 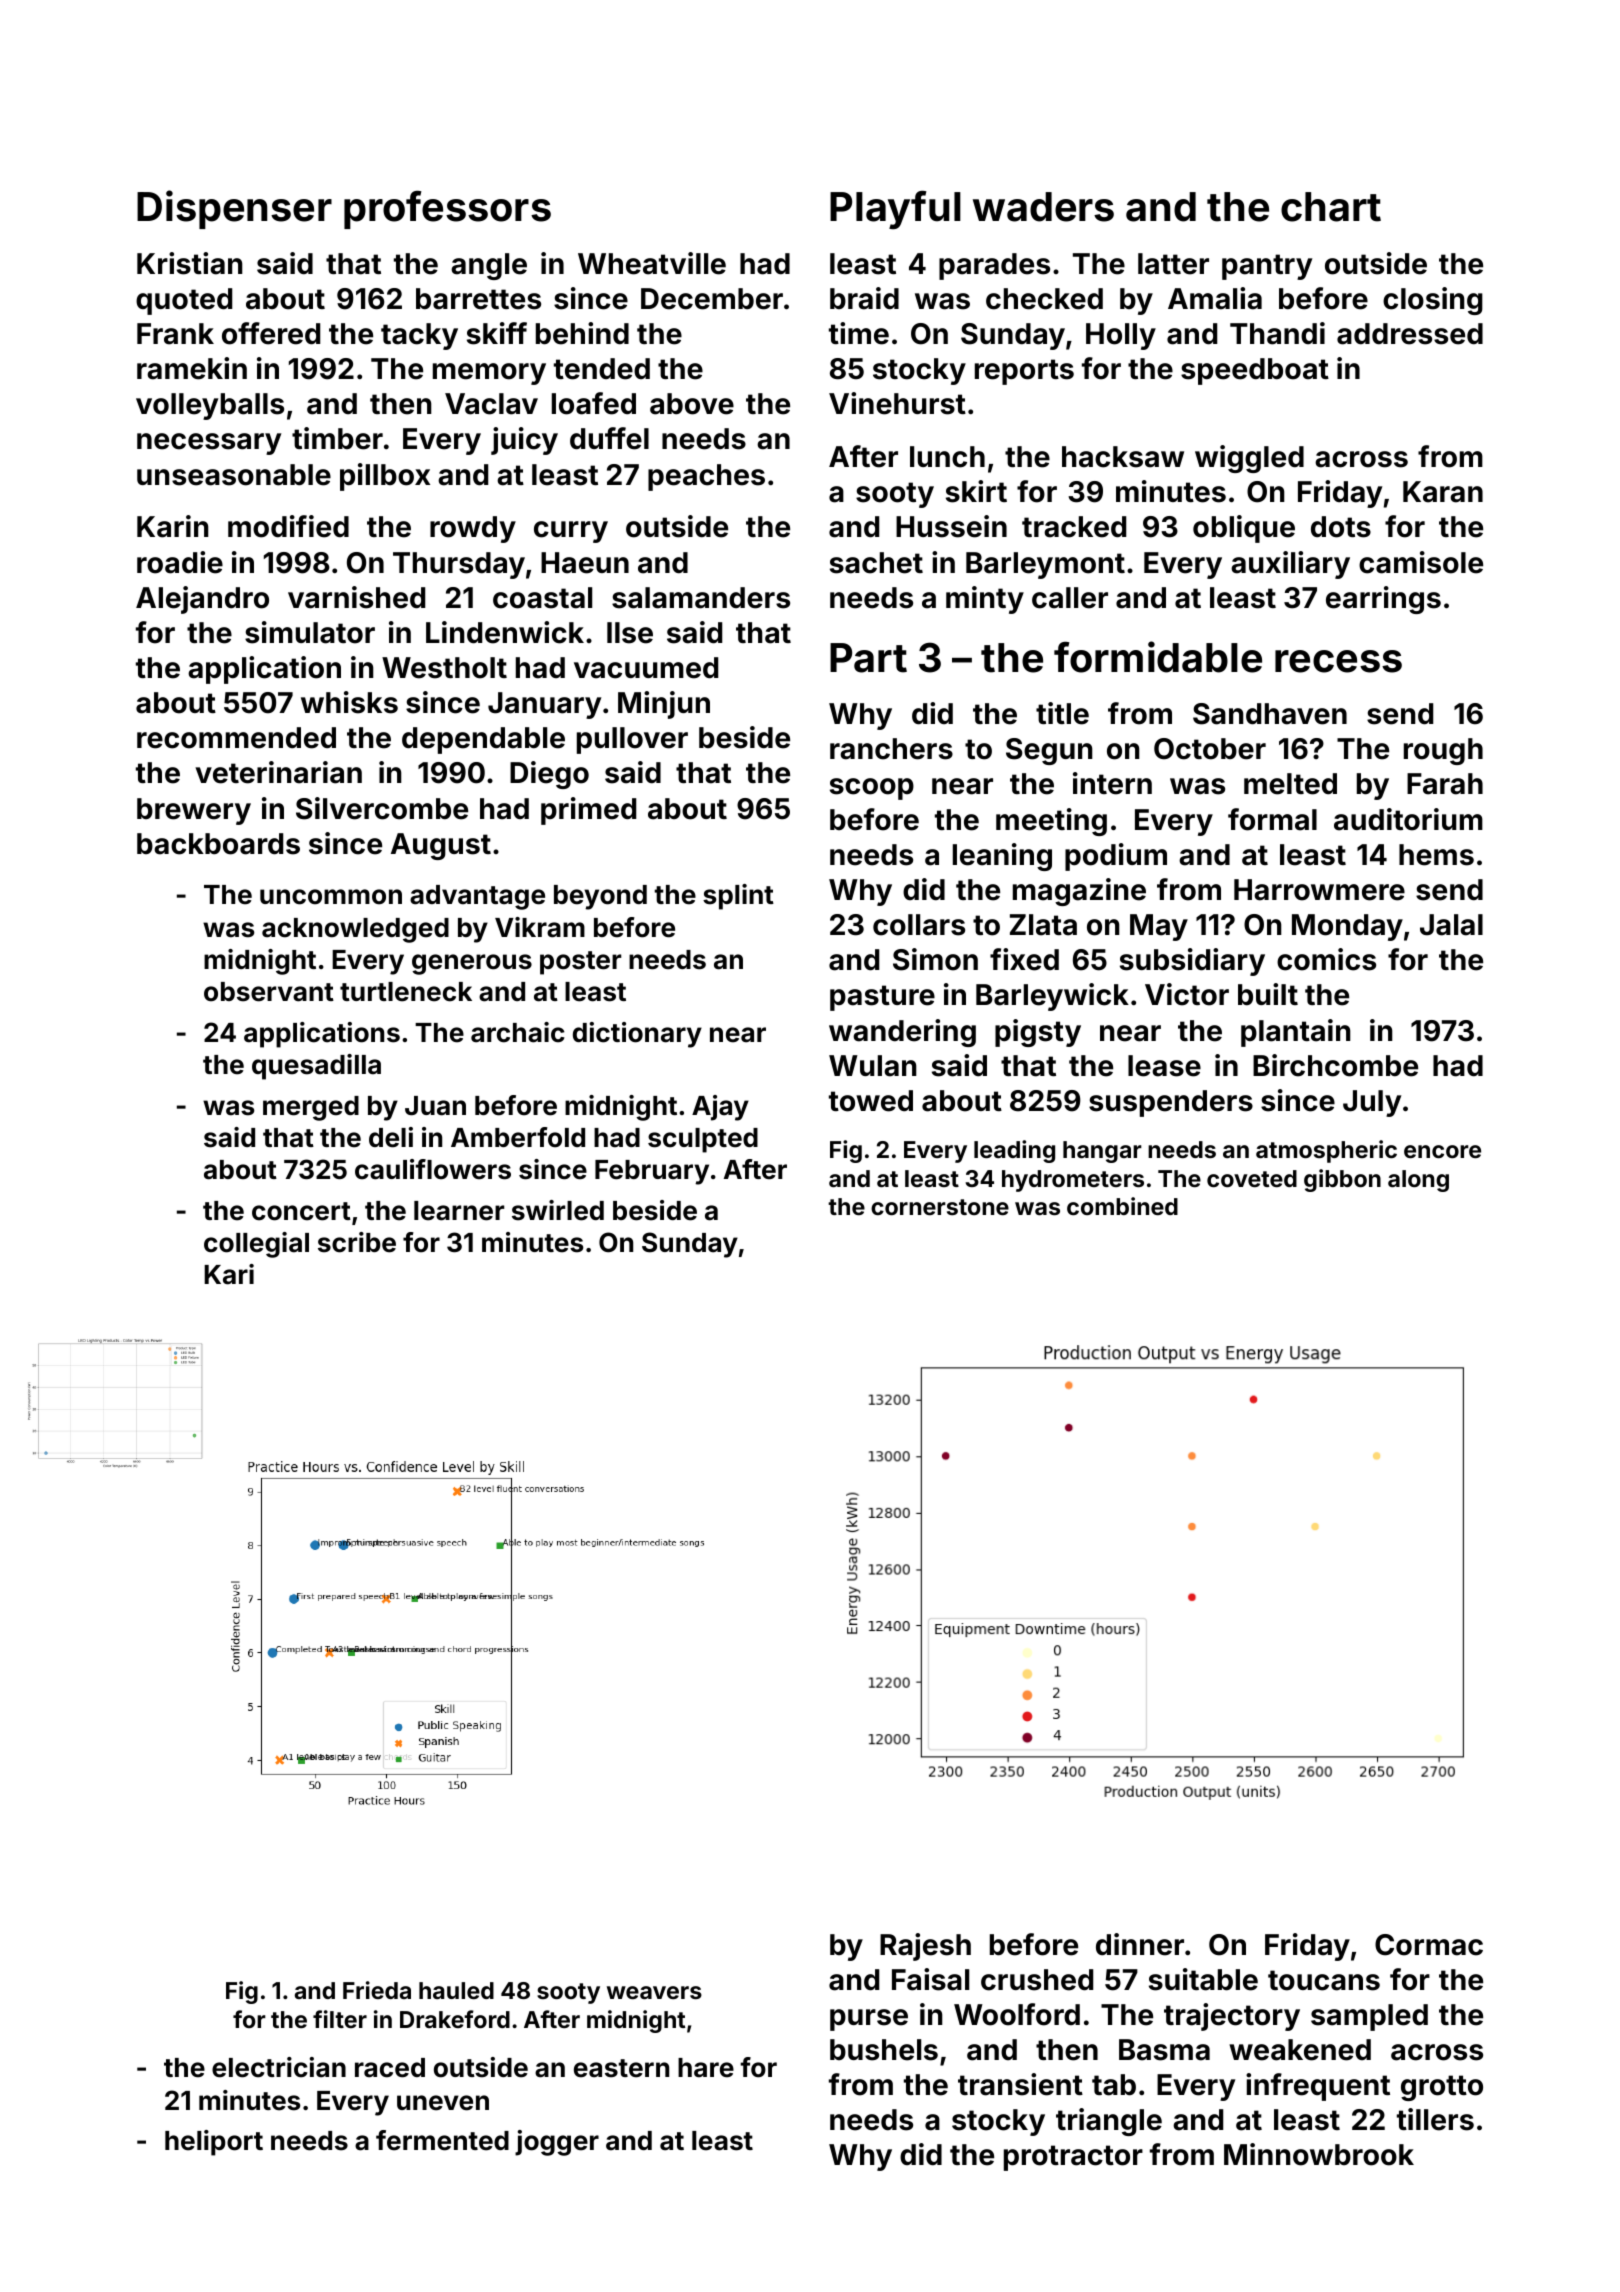 I want to click on professors, so click(x=447, y=210).
